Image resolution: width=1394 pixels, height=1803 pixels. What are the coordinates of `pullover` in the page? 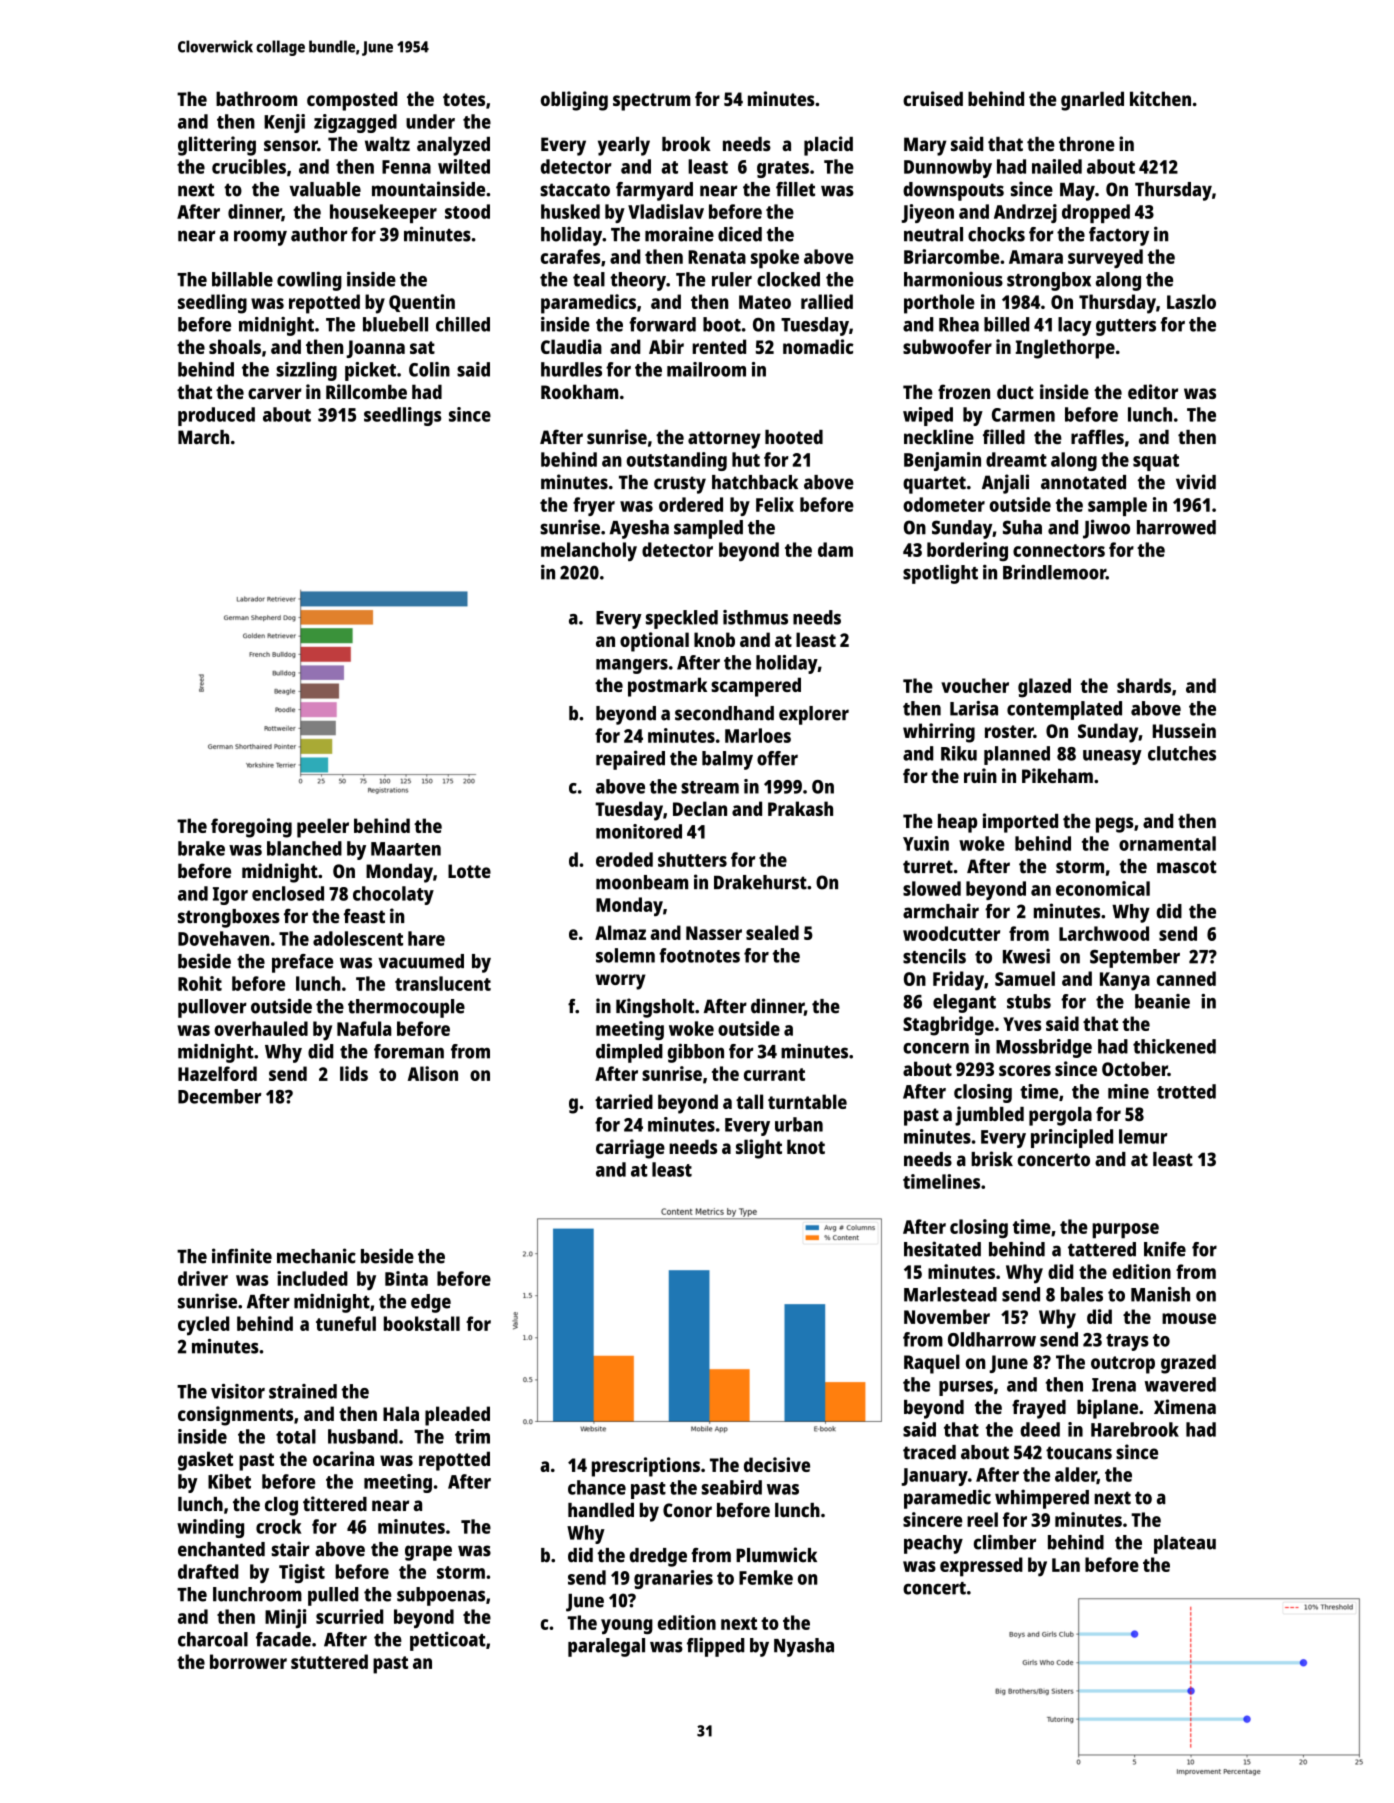 It's located at (212, 1008).
